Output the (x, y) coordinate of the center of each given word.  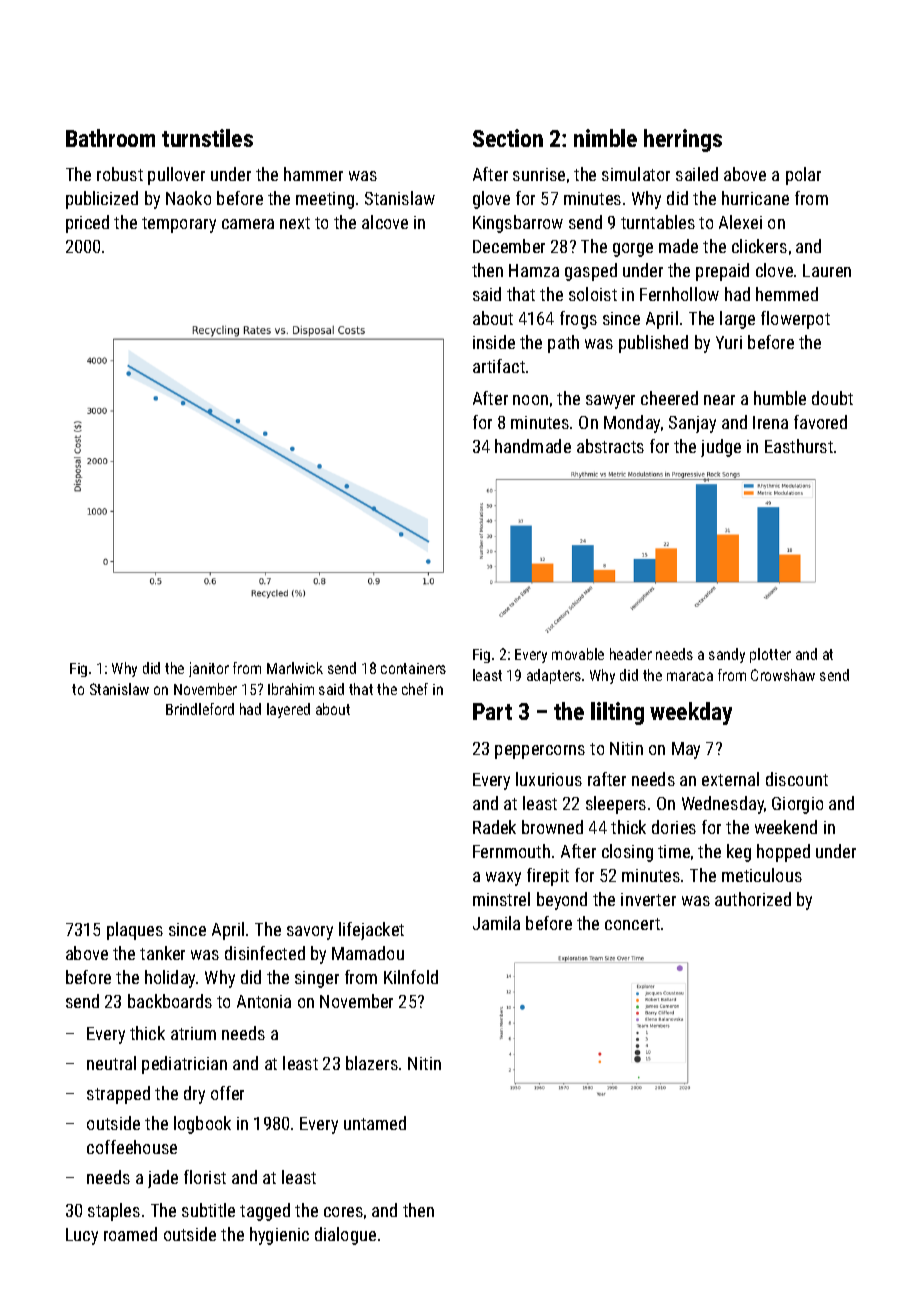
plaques (135, 931)
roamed (130, 1234)
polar (803, 176)
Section (508, 138)
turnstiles (207, 138)
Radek (494, 827)
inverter (648, 899)
